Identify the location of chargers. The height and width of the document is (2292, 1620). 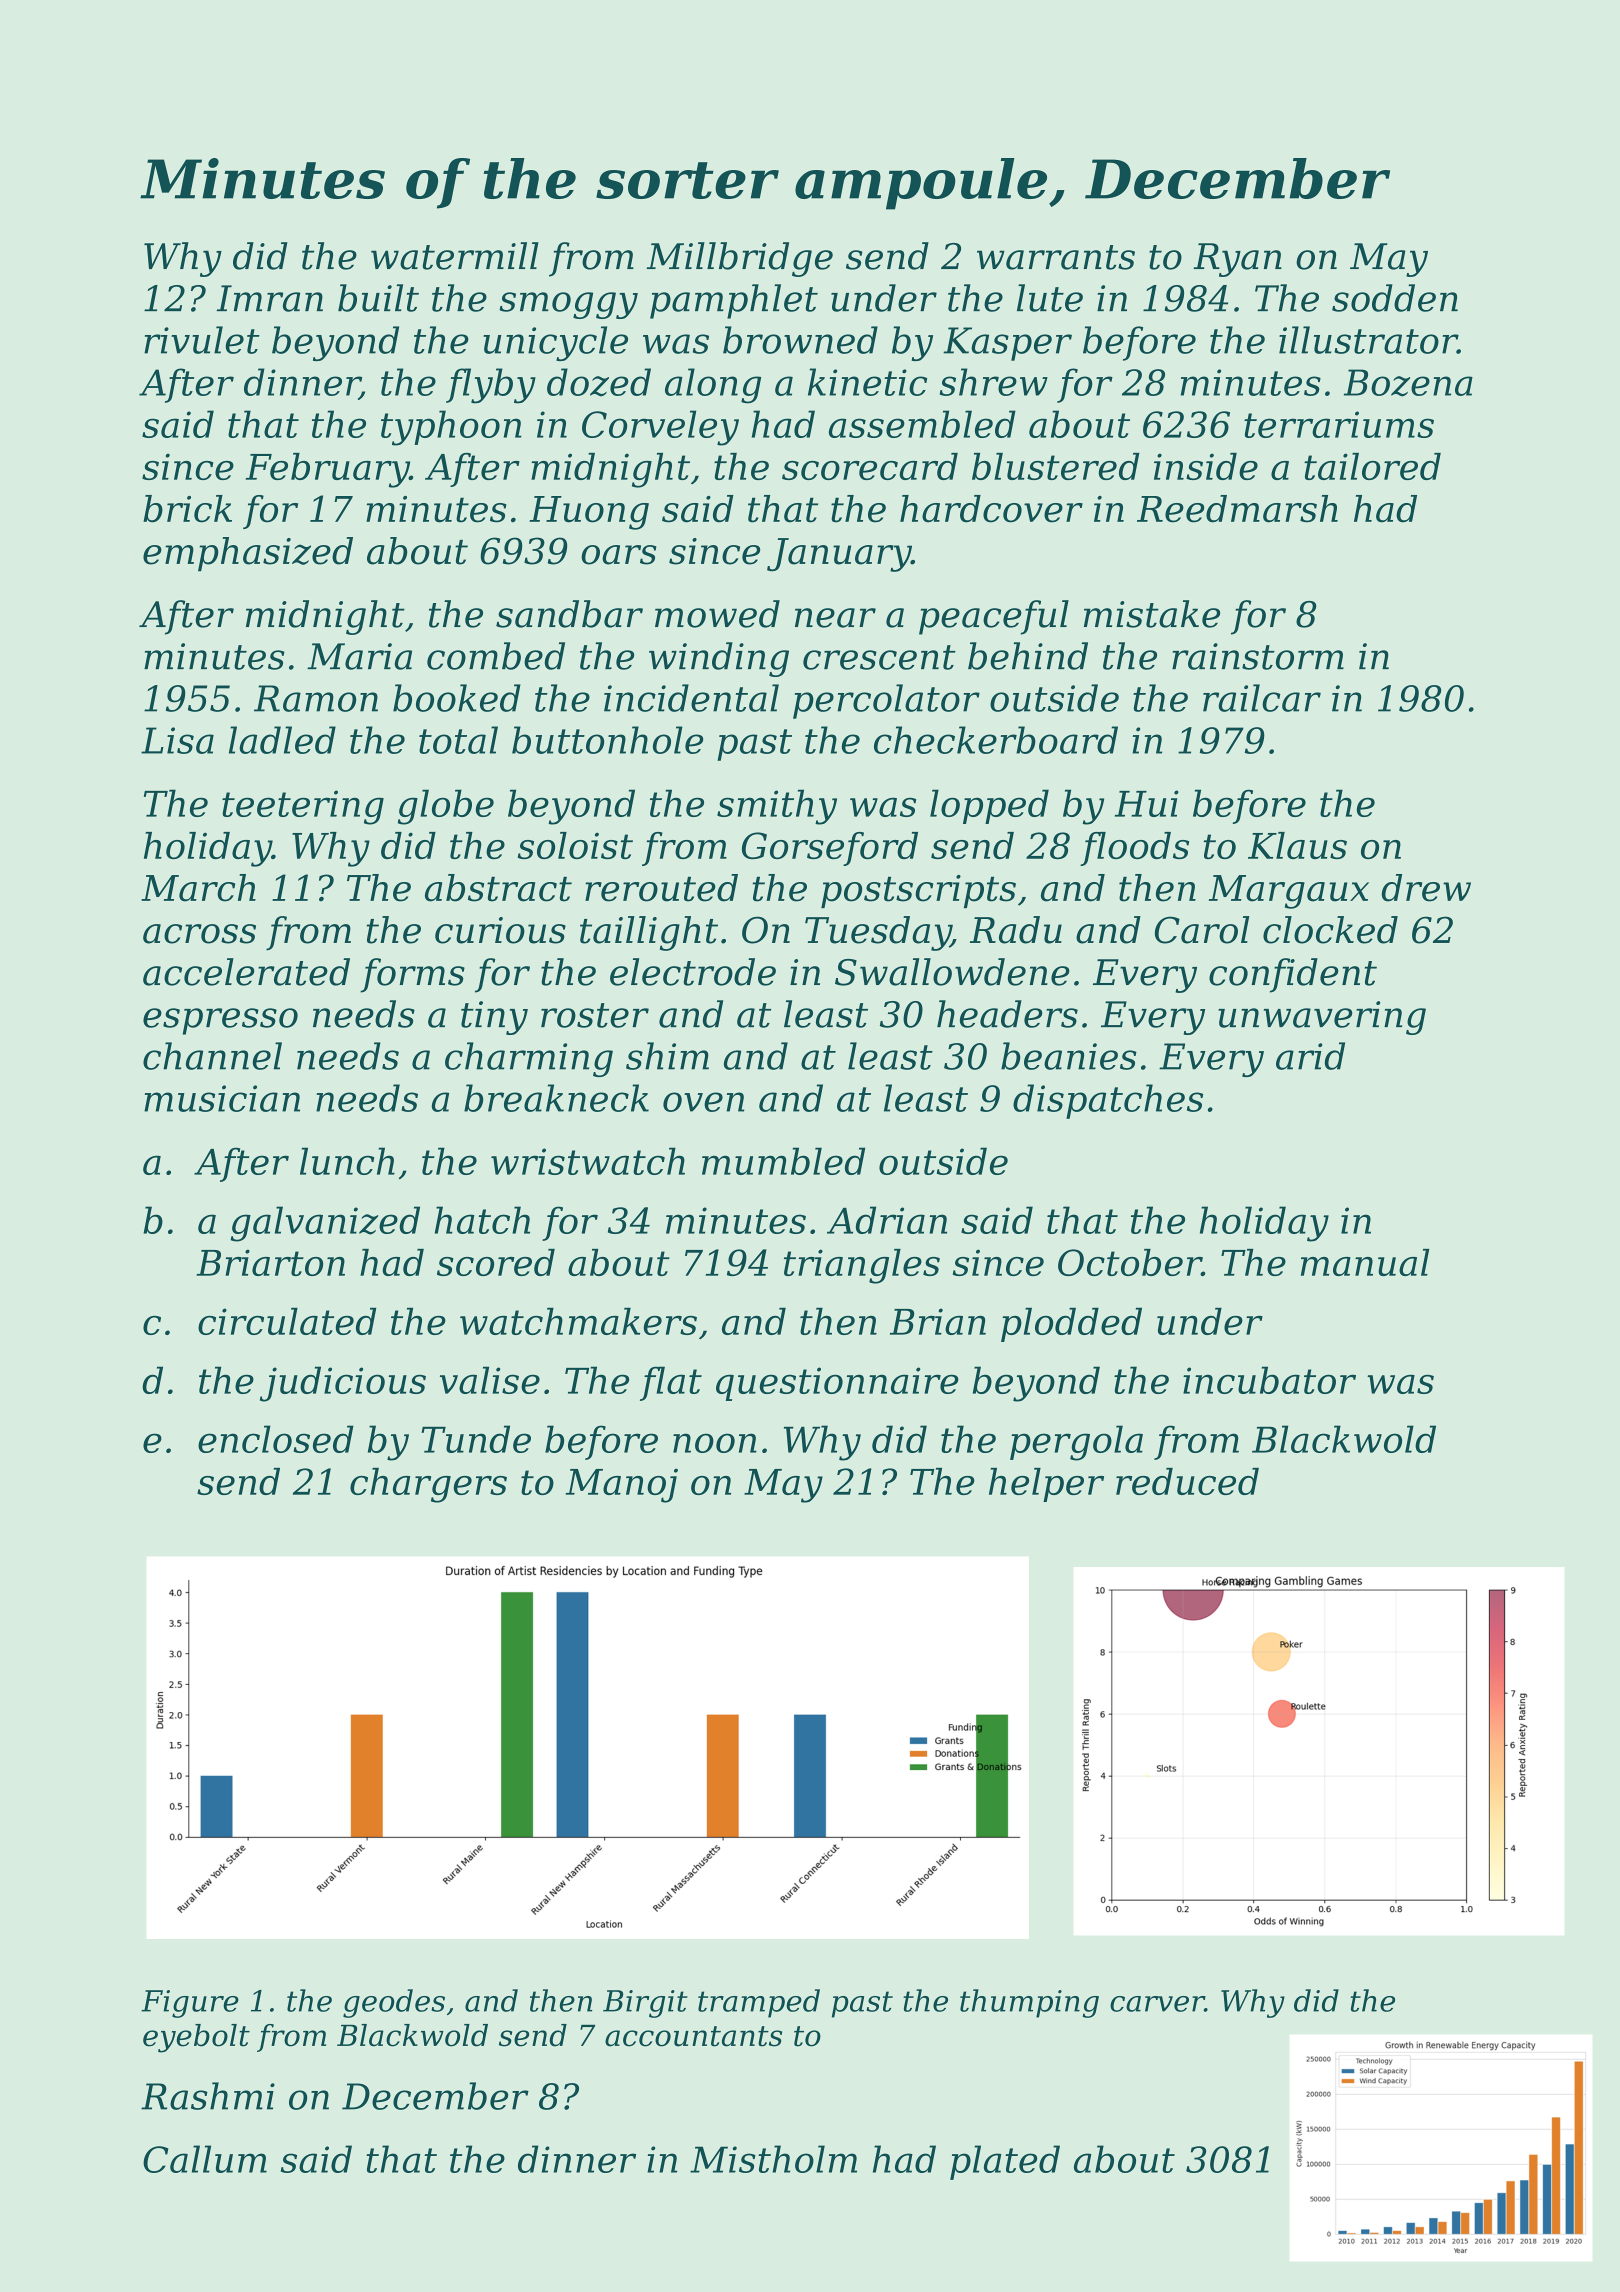
(428, 1485).
